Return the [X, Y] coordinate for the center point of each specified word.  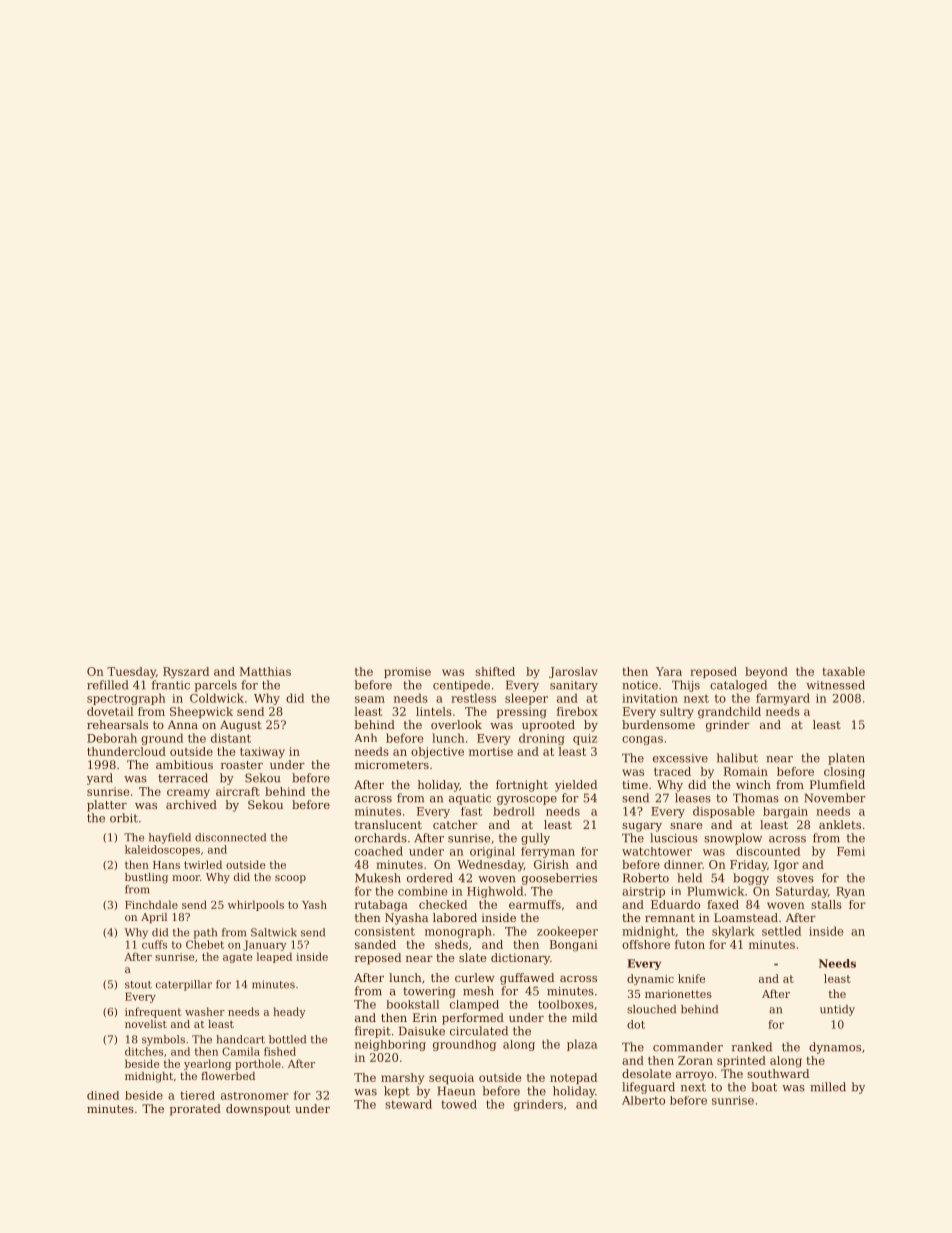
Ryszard [186, 673]
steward [408, 1104]
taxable [844, 671]
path [205, 933]
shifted [495, 671]
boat [764, 1087]
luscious [674, 838]
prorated [195, 1110]
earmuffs [535, 904]
